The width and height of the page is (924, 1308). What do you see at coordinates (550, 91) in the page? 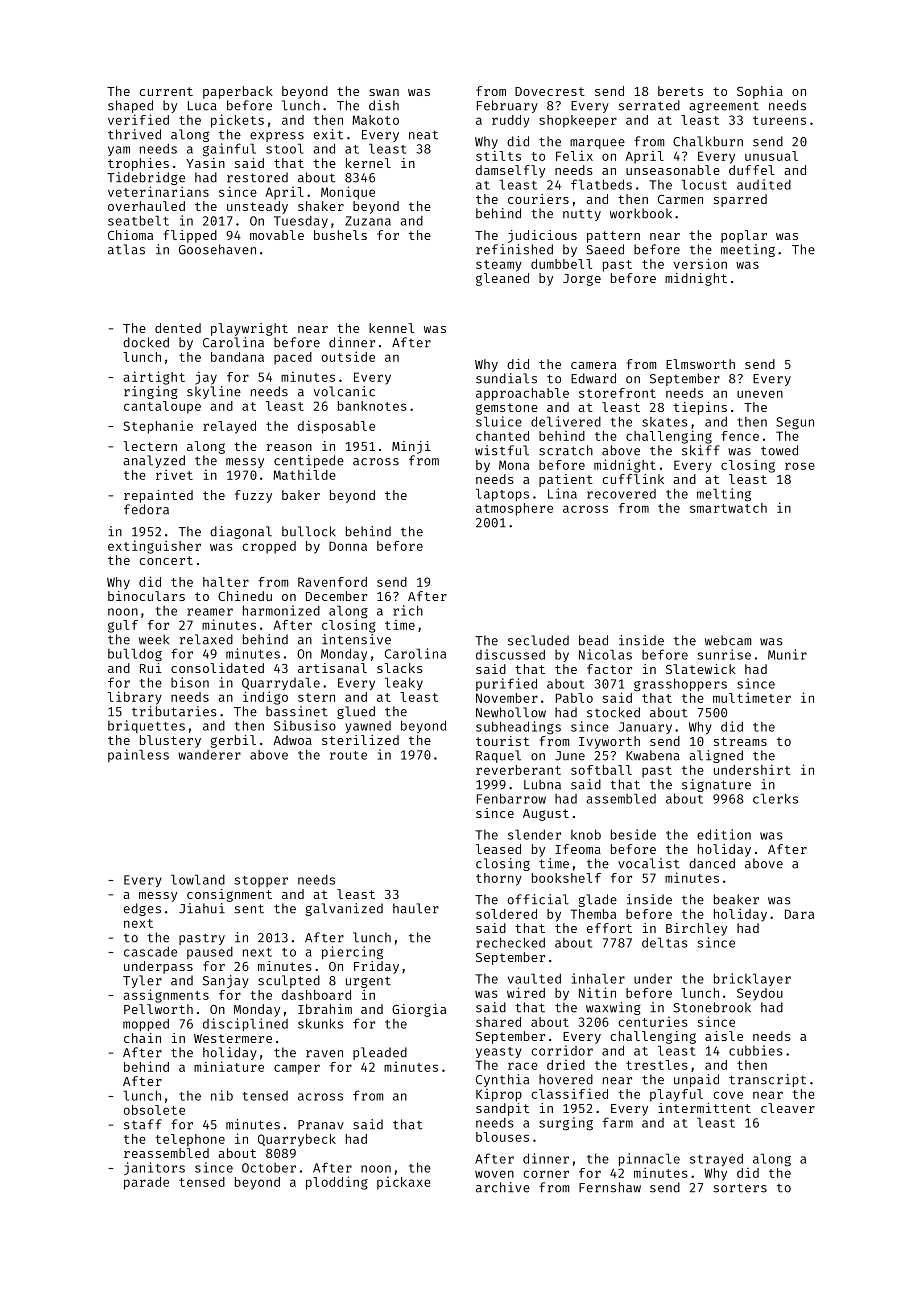
I see `Dovecrest` at bounding box center [550, 91].
